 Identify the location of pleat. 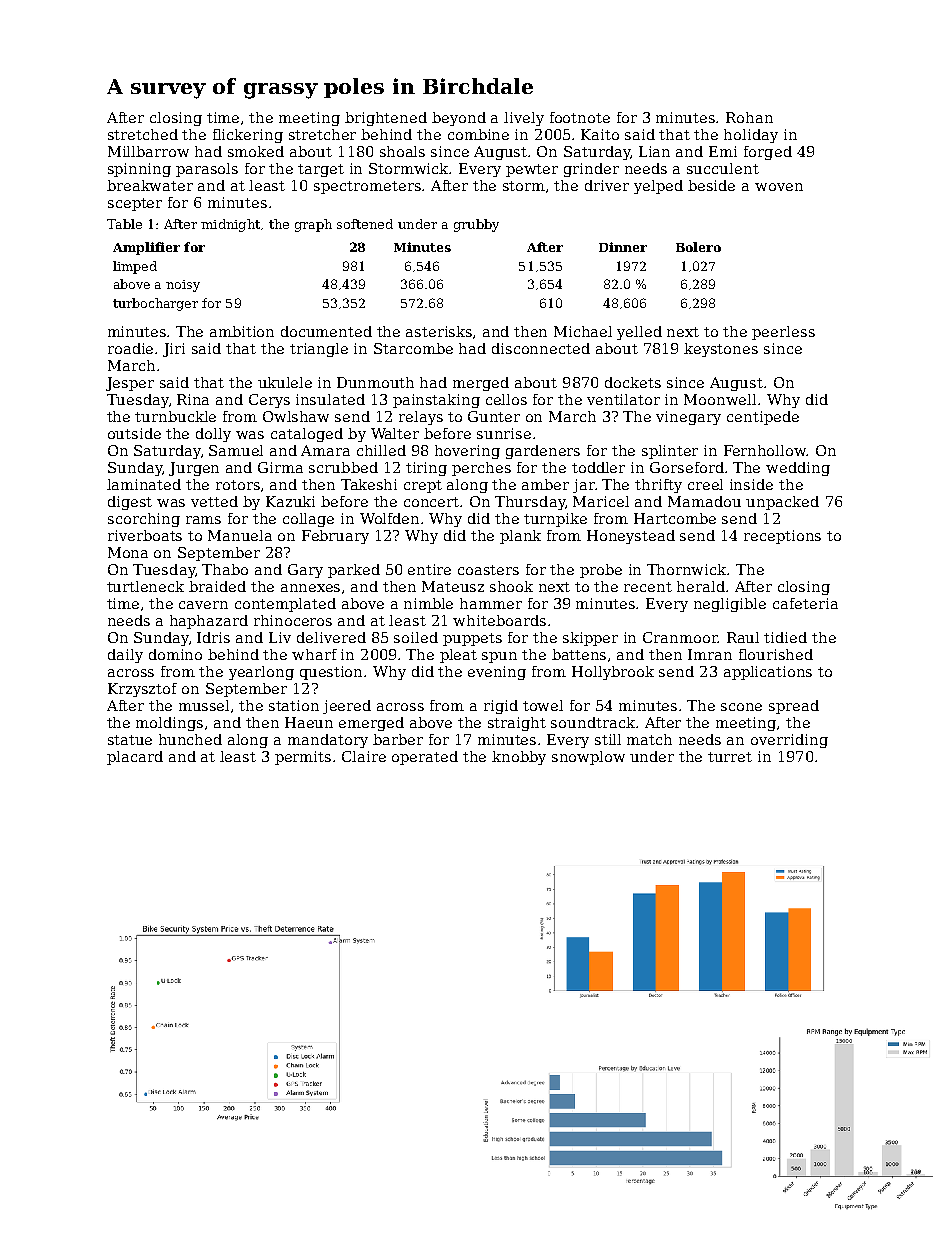
(458, 656).
